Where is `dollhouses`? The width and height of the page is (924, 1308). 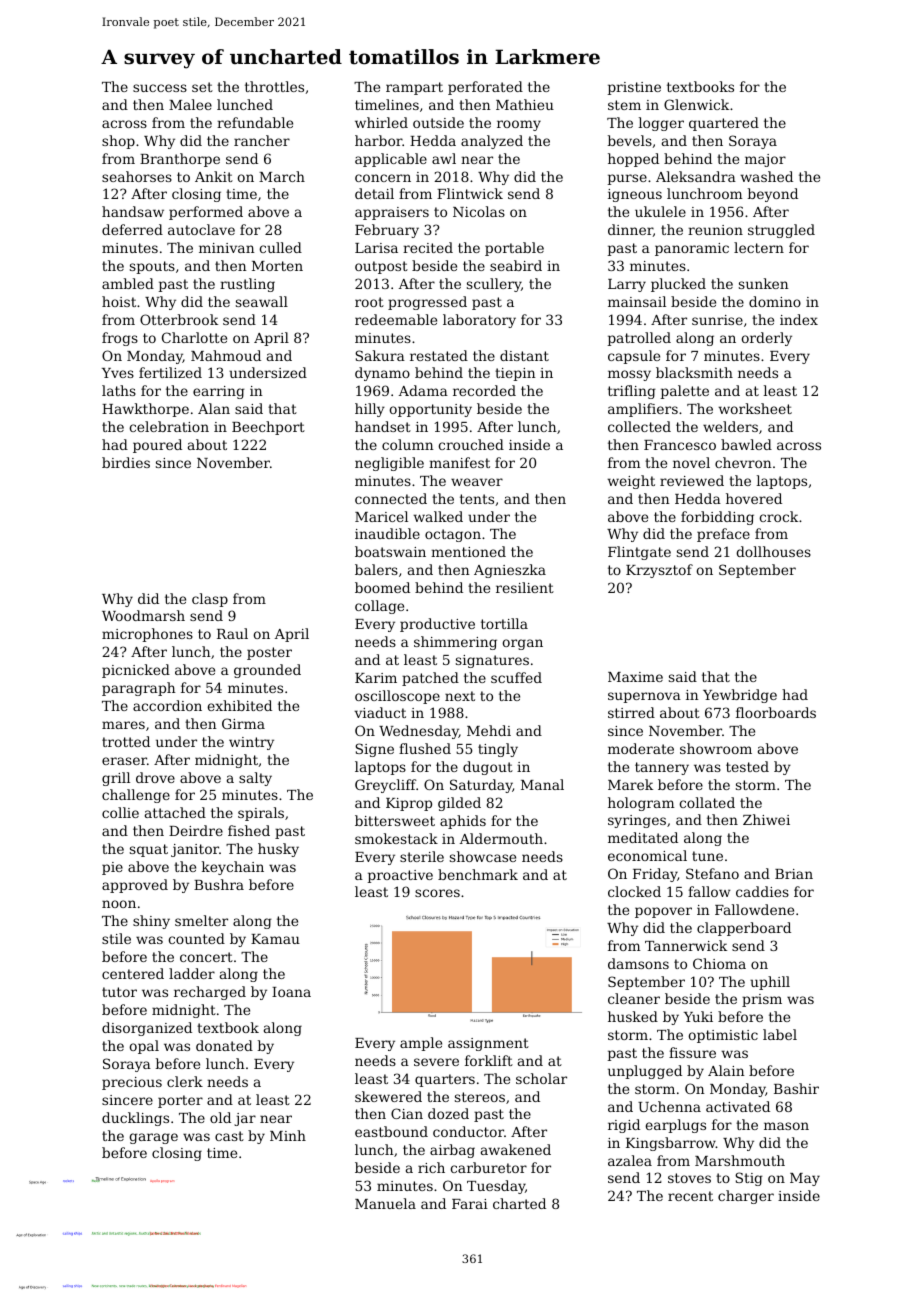
dollhouses is located at coordinates (773, 551).
